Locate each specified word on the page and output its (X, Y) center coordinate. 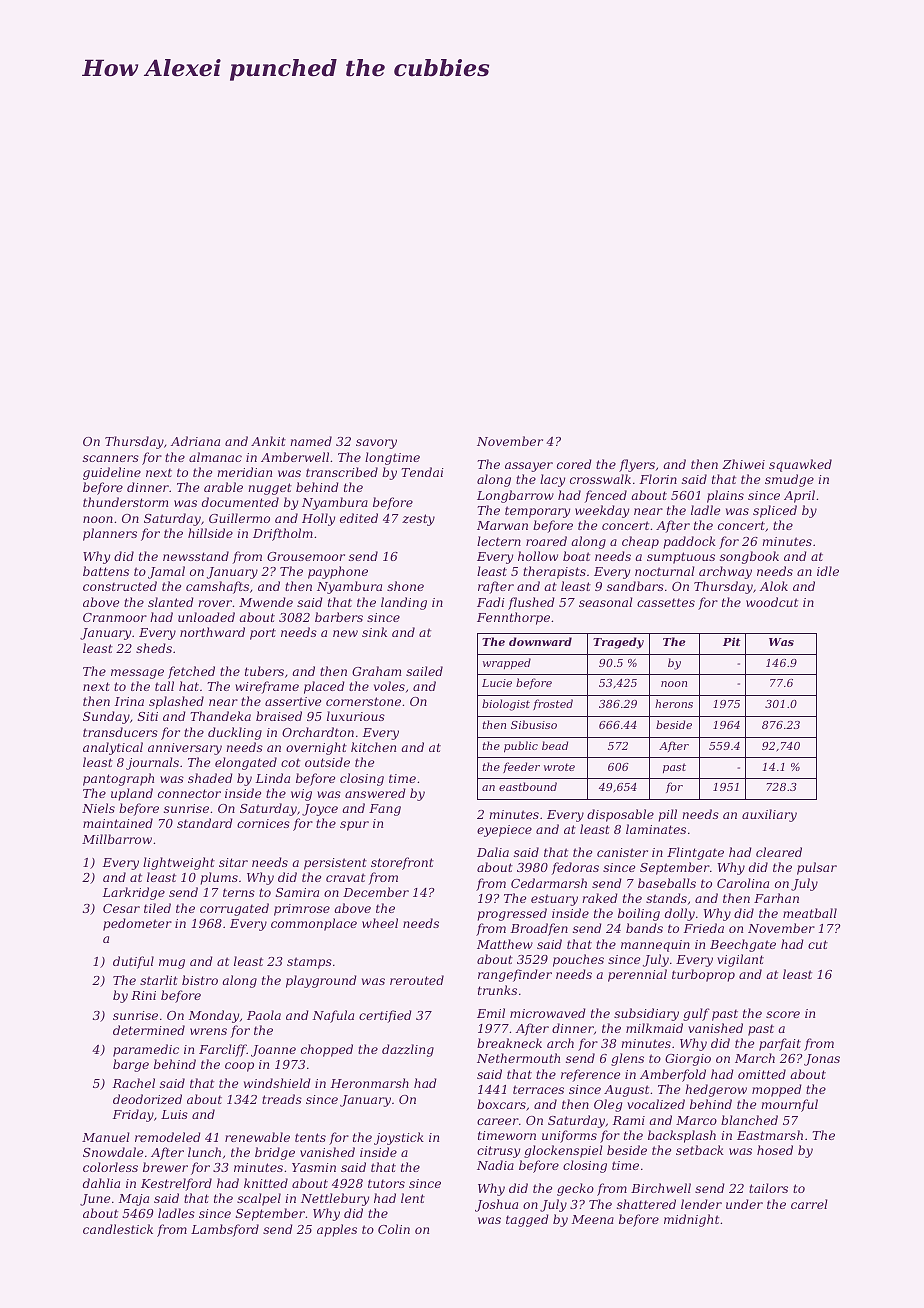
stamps (309, 963)
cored (574, 464)
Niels (98, 808)
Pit (732, 641)
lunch (204, 1152)
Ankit (268, 441)
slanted (171, 602)
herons (674, 703)
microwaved (548, 1013)
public (521, 747)
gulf (696, 1014)
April (799, 496)
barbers (339, 617)
